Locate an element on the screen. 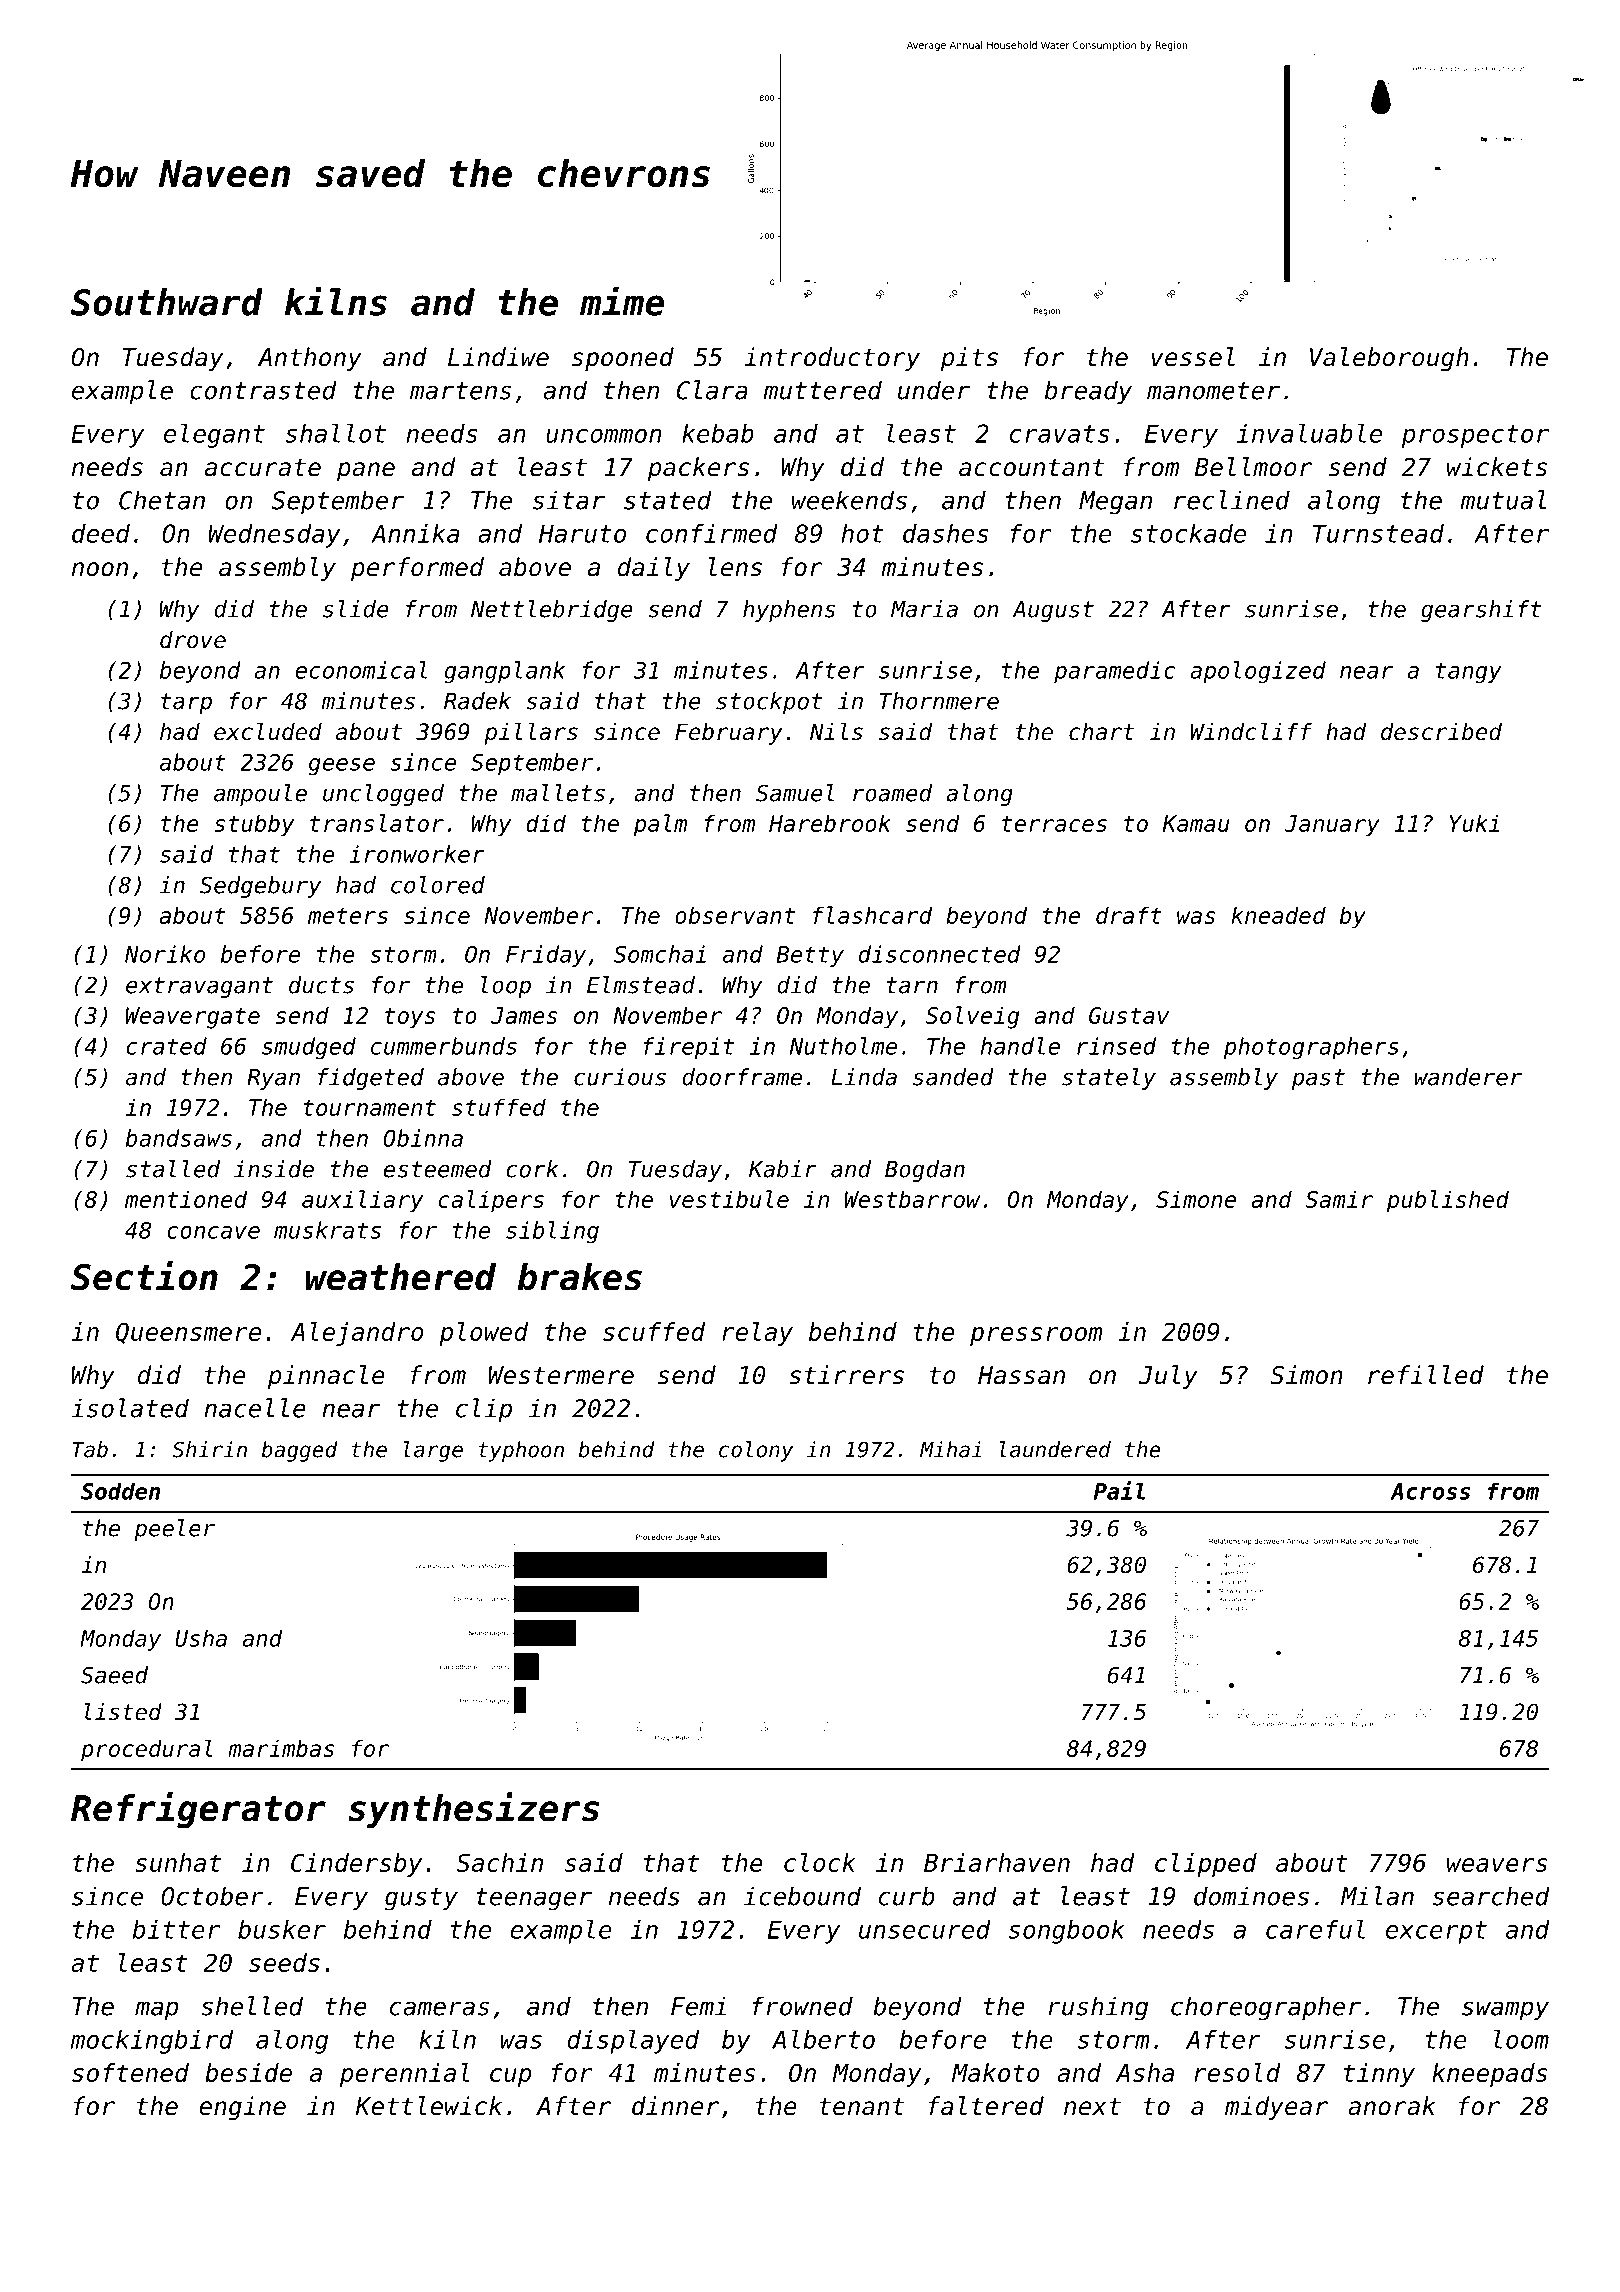  apologized is located at coordinates (1258, 672).
